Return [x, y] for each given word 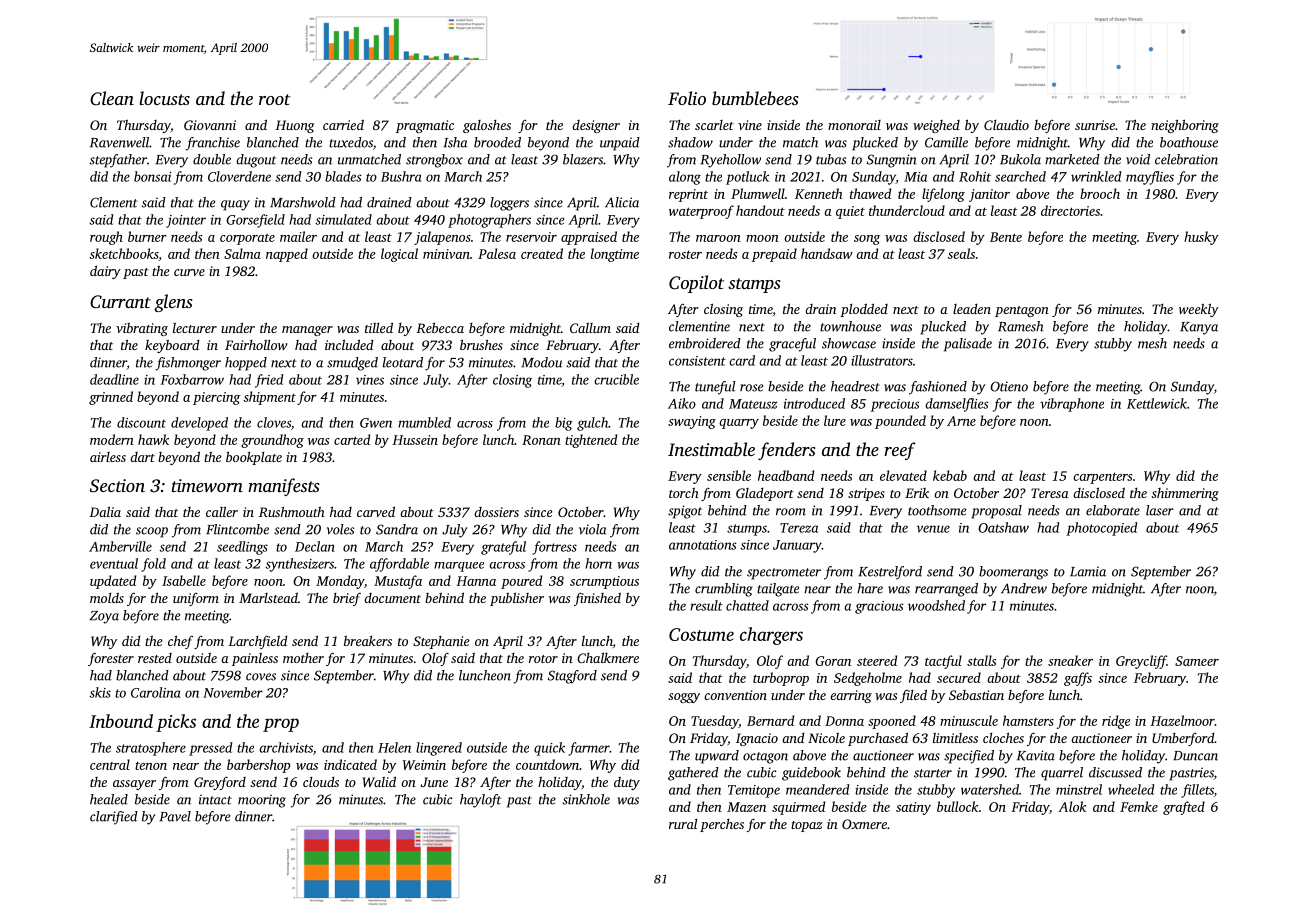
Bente [1006, 237]
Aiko [682, 403]
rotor [543, 659]
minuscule [969, 720]
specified [969, 757]
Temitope [754, 791]
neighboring [1185, 126]
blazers [583, 159]
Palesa [497, 253]
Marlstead [268, 598]
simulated [343, 219]
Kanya [1199, 328]
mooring [262, 801]
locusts [164, 98]
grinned [111, 398]
